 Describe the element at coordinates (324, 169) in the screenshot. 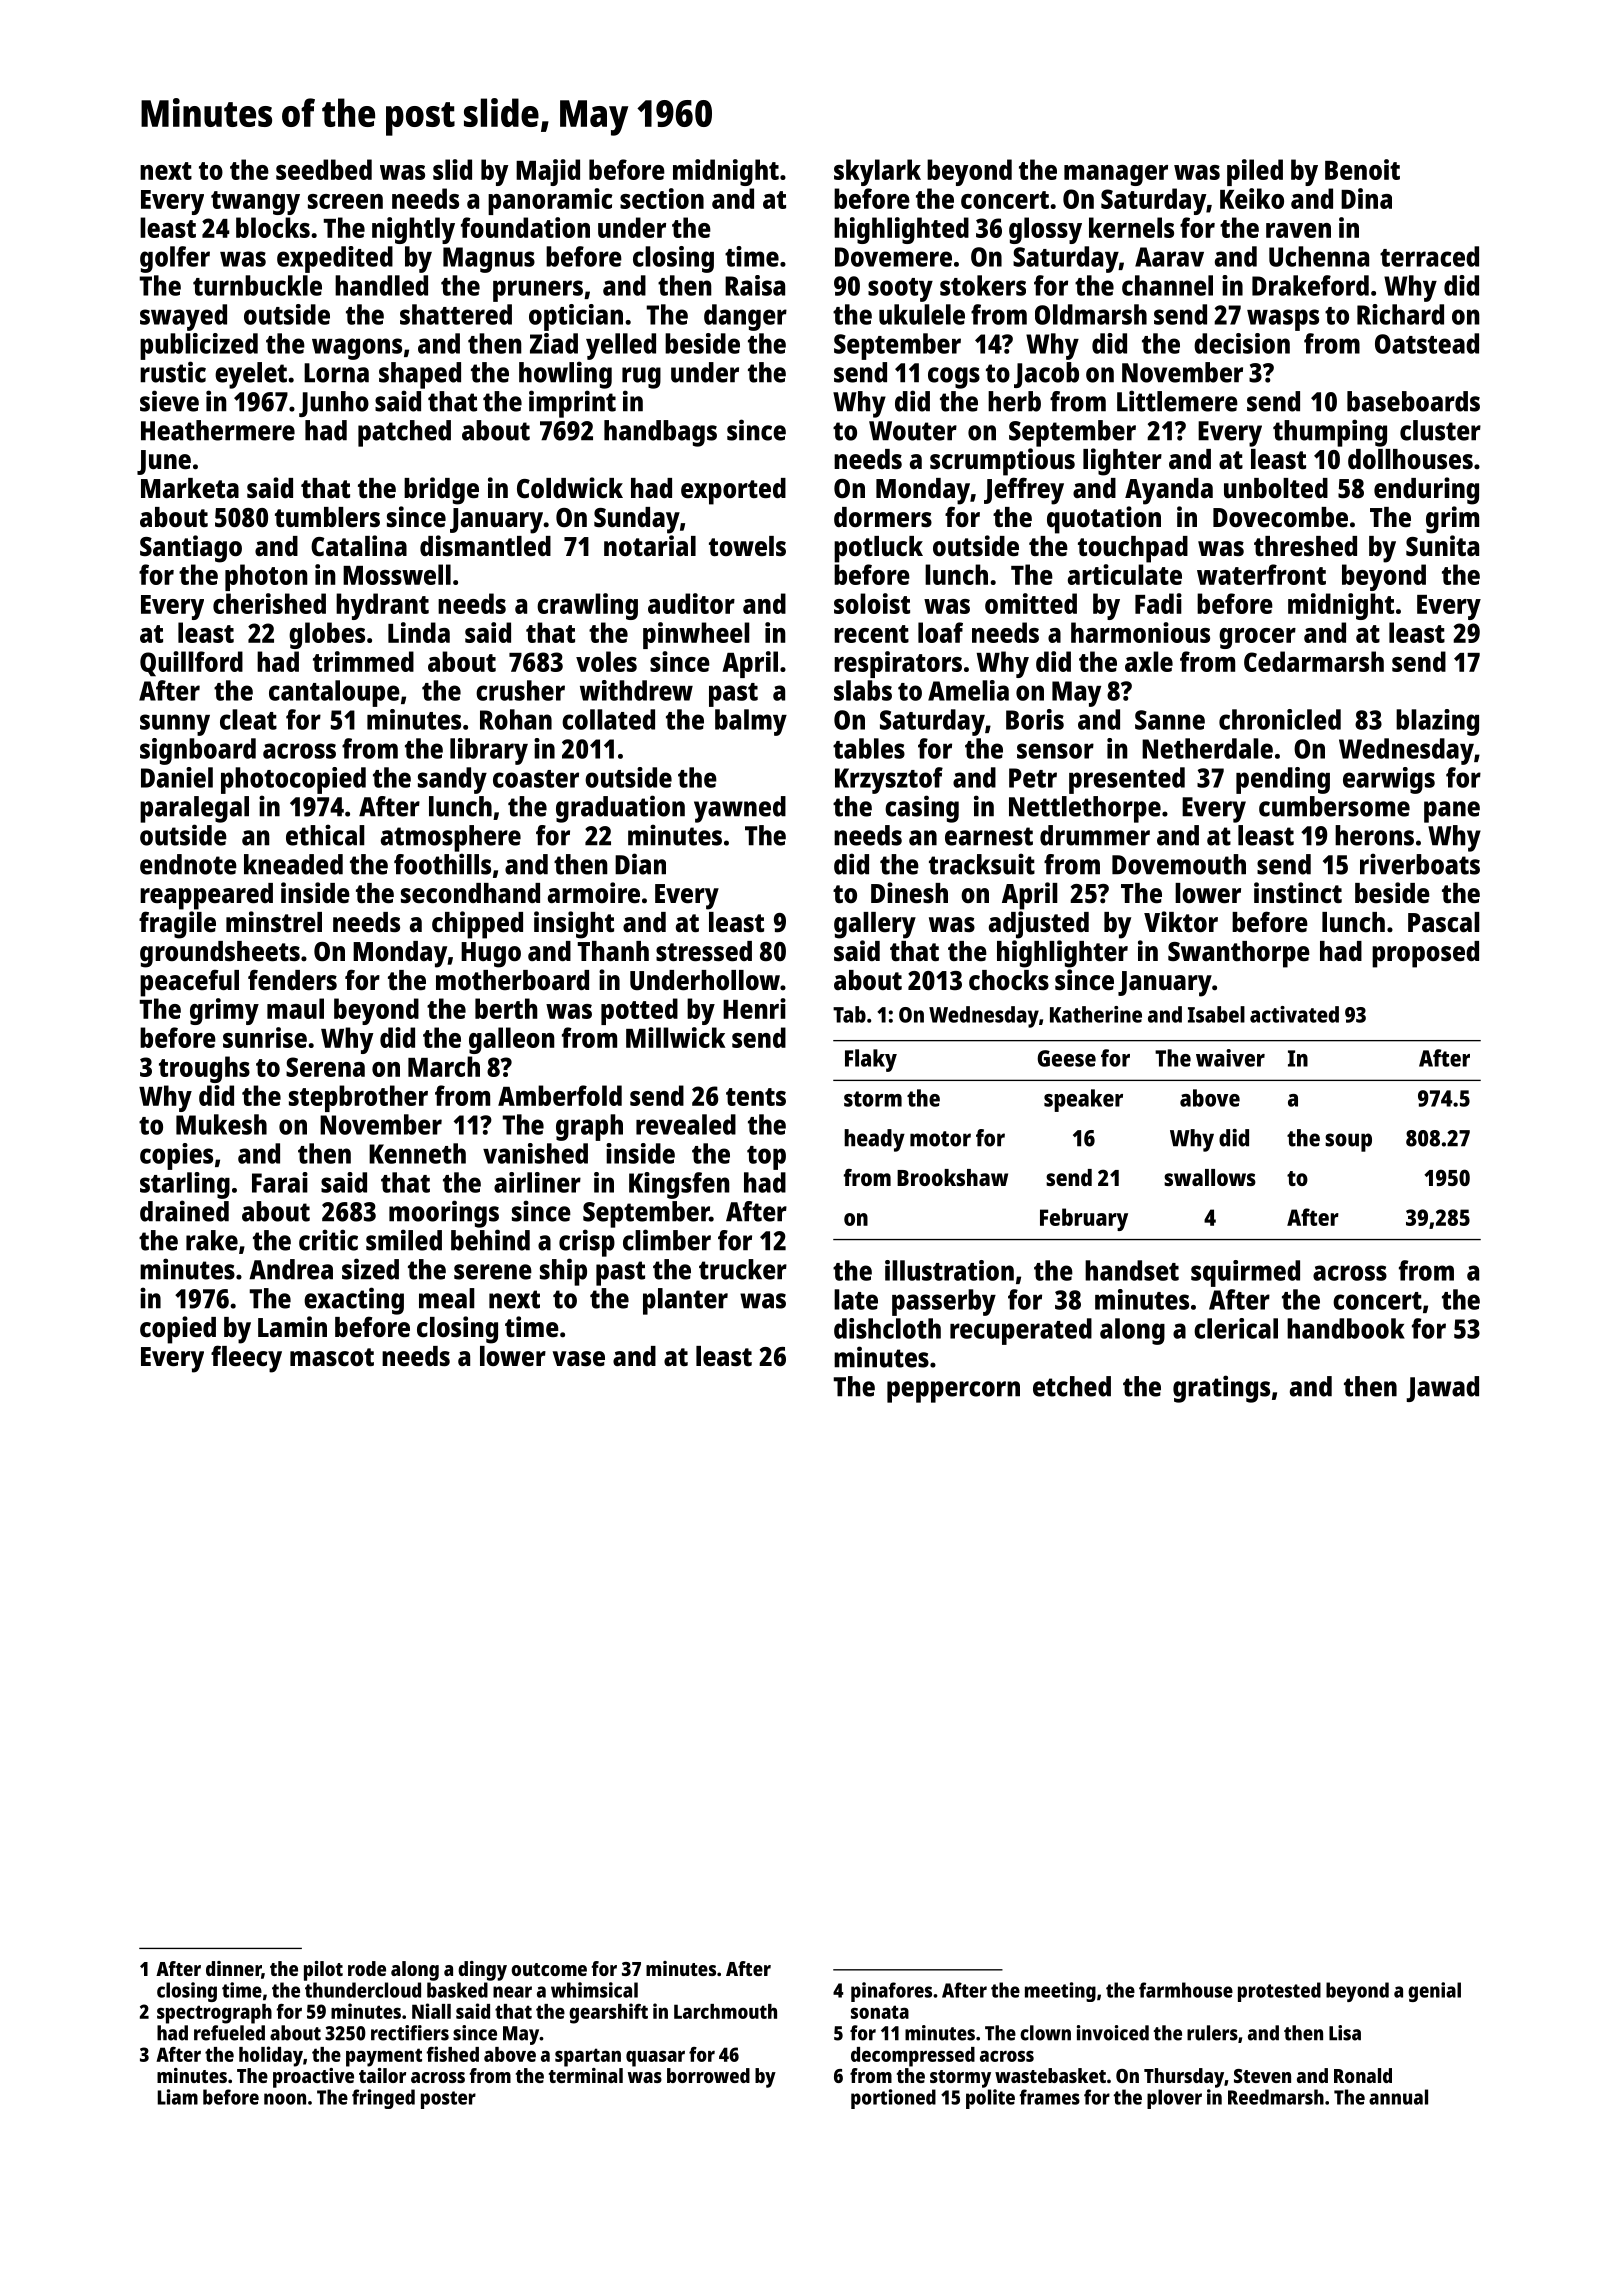

I see `seedbed` at that location.
